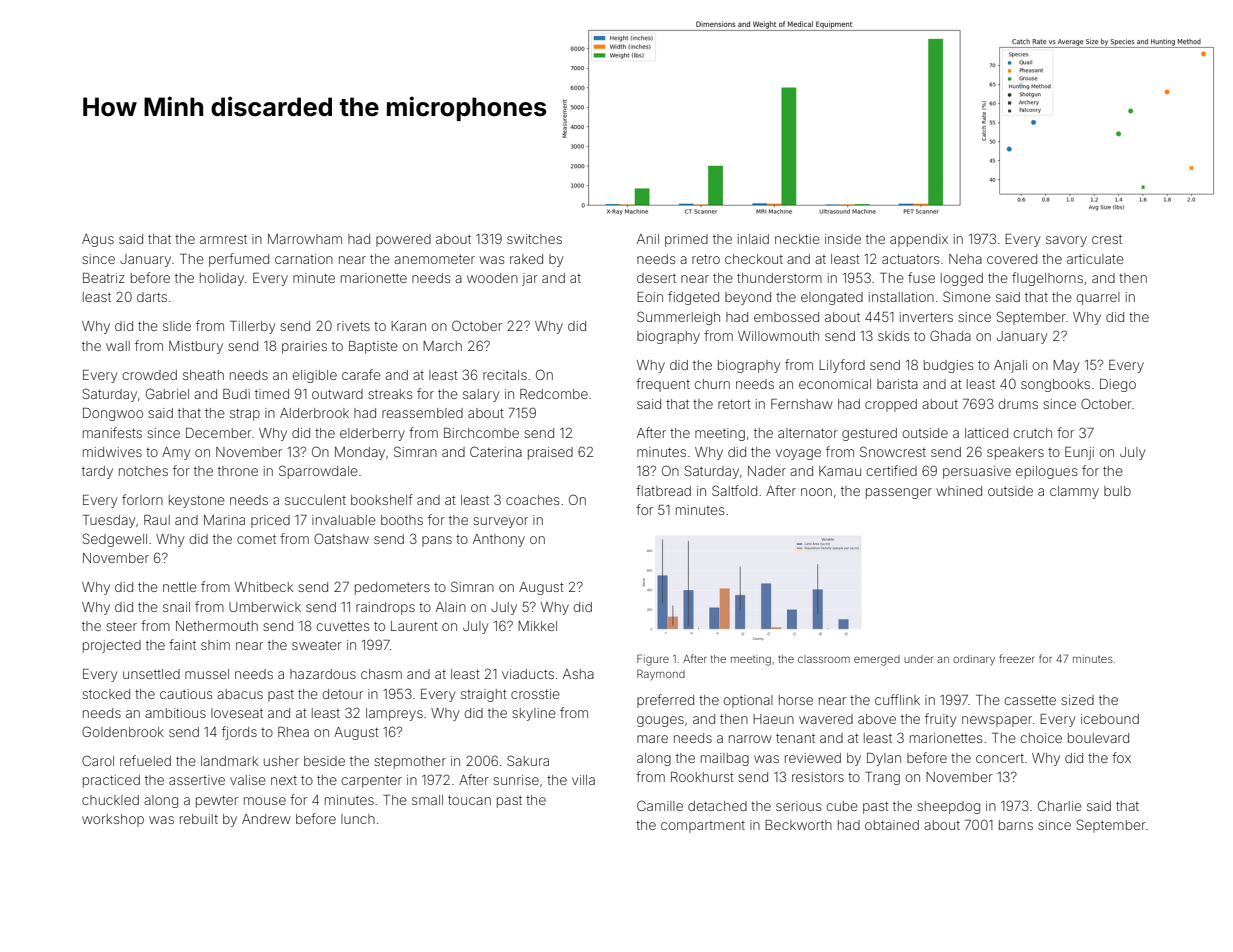  I want to click on songbooks, so click(1055, 385).
